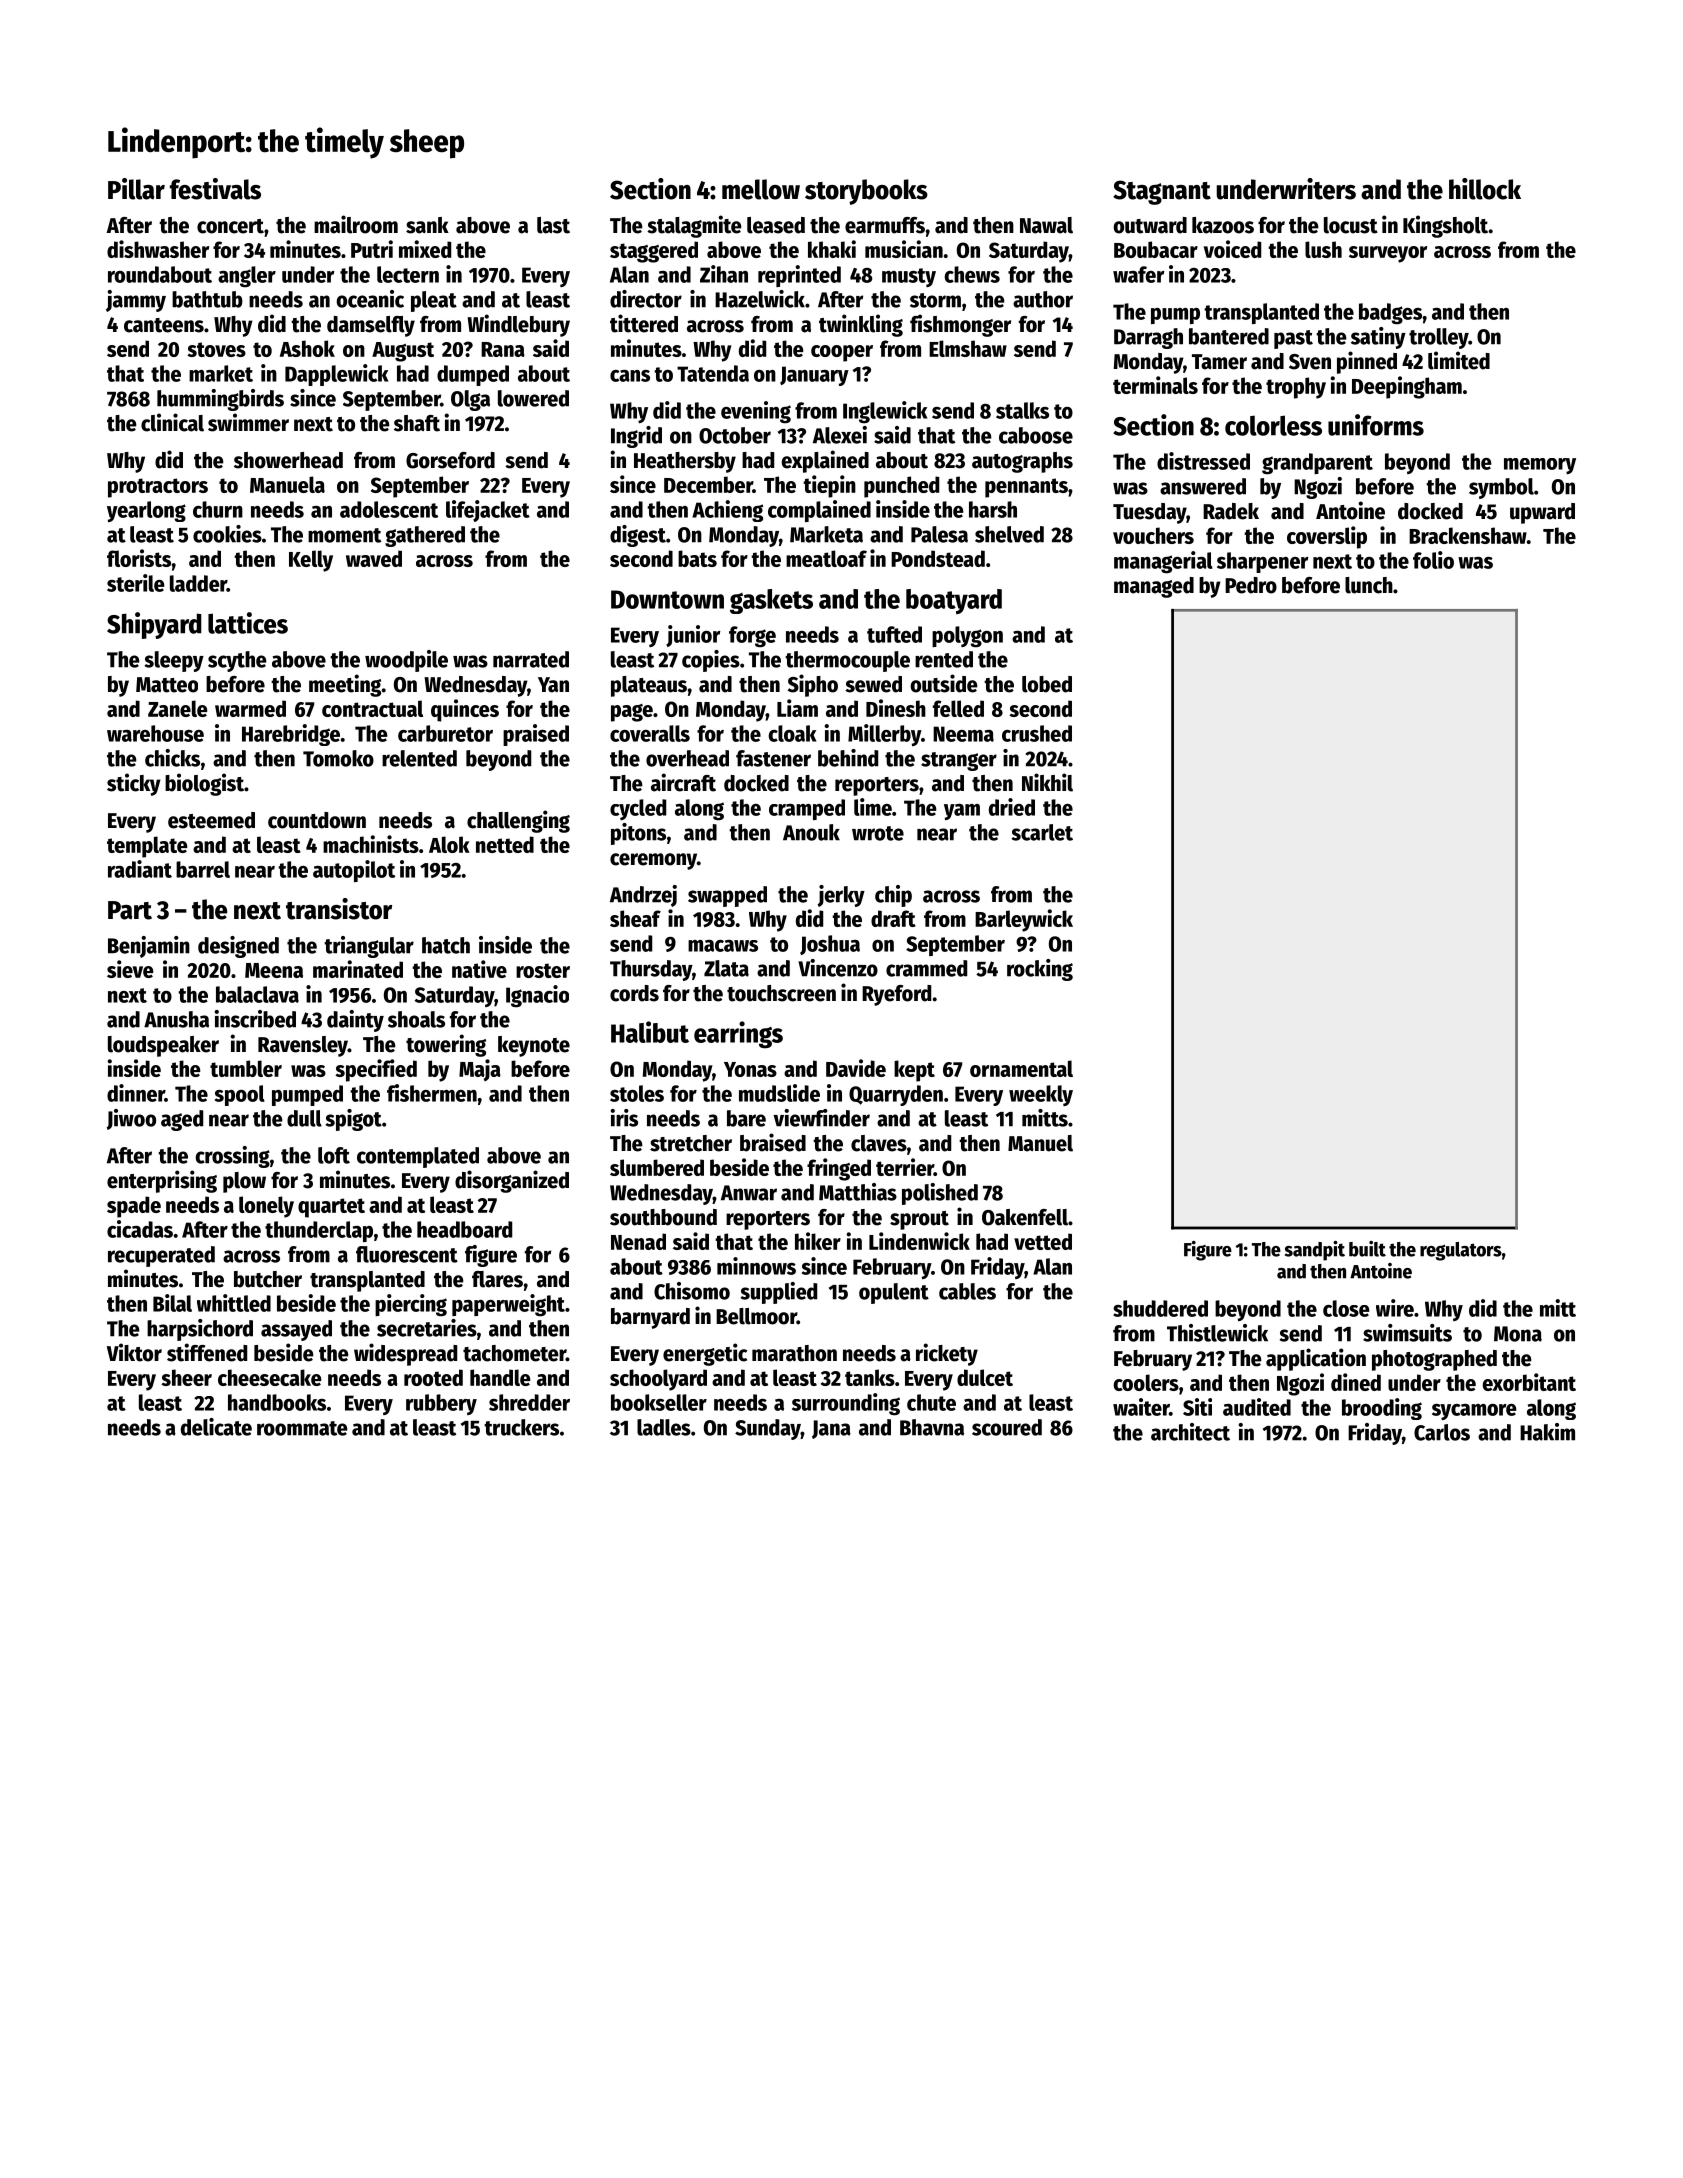 This document has width=1683, height=2178. What do you see at coordinates (1369, 585) in the document?
I see `lunch` at bounding box center [1369, 585].
